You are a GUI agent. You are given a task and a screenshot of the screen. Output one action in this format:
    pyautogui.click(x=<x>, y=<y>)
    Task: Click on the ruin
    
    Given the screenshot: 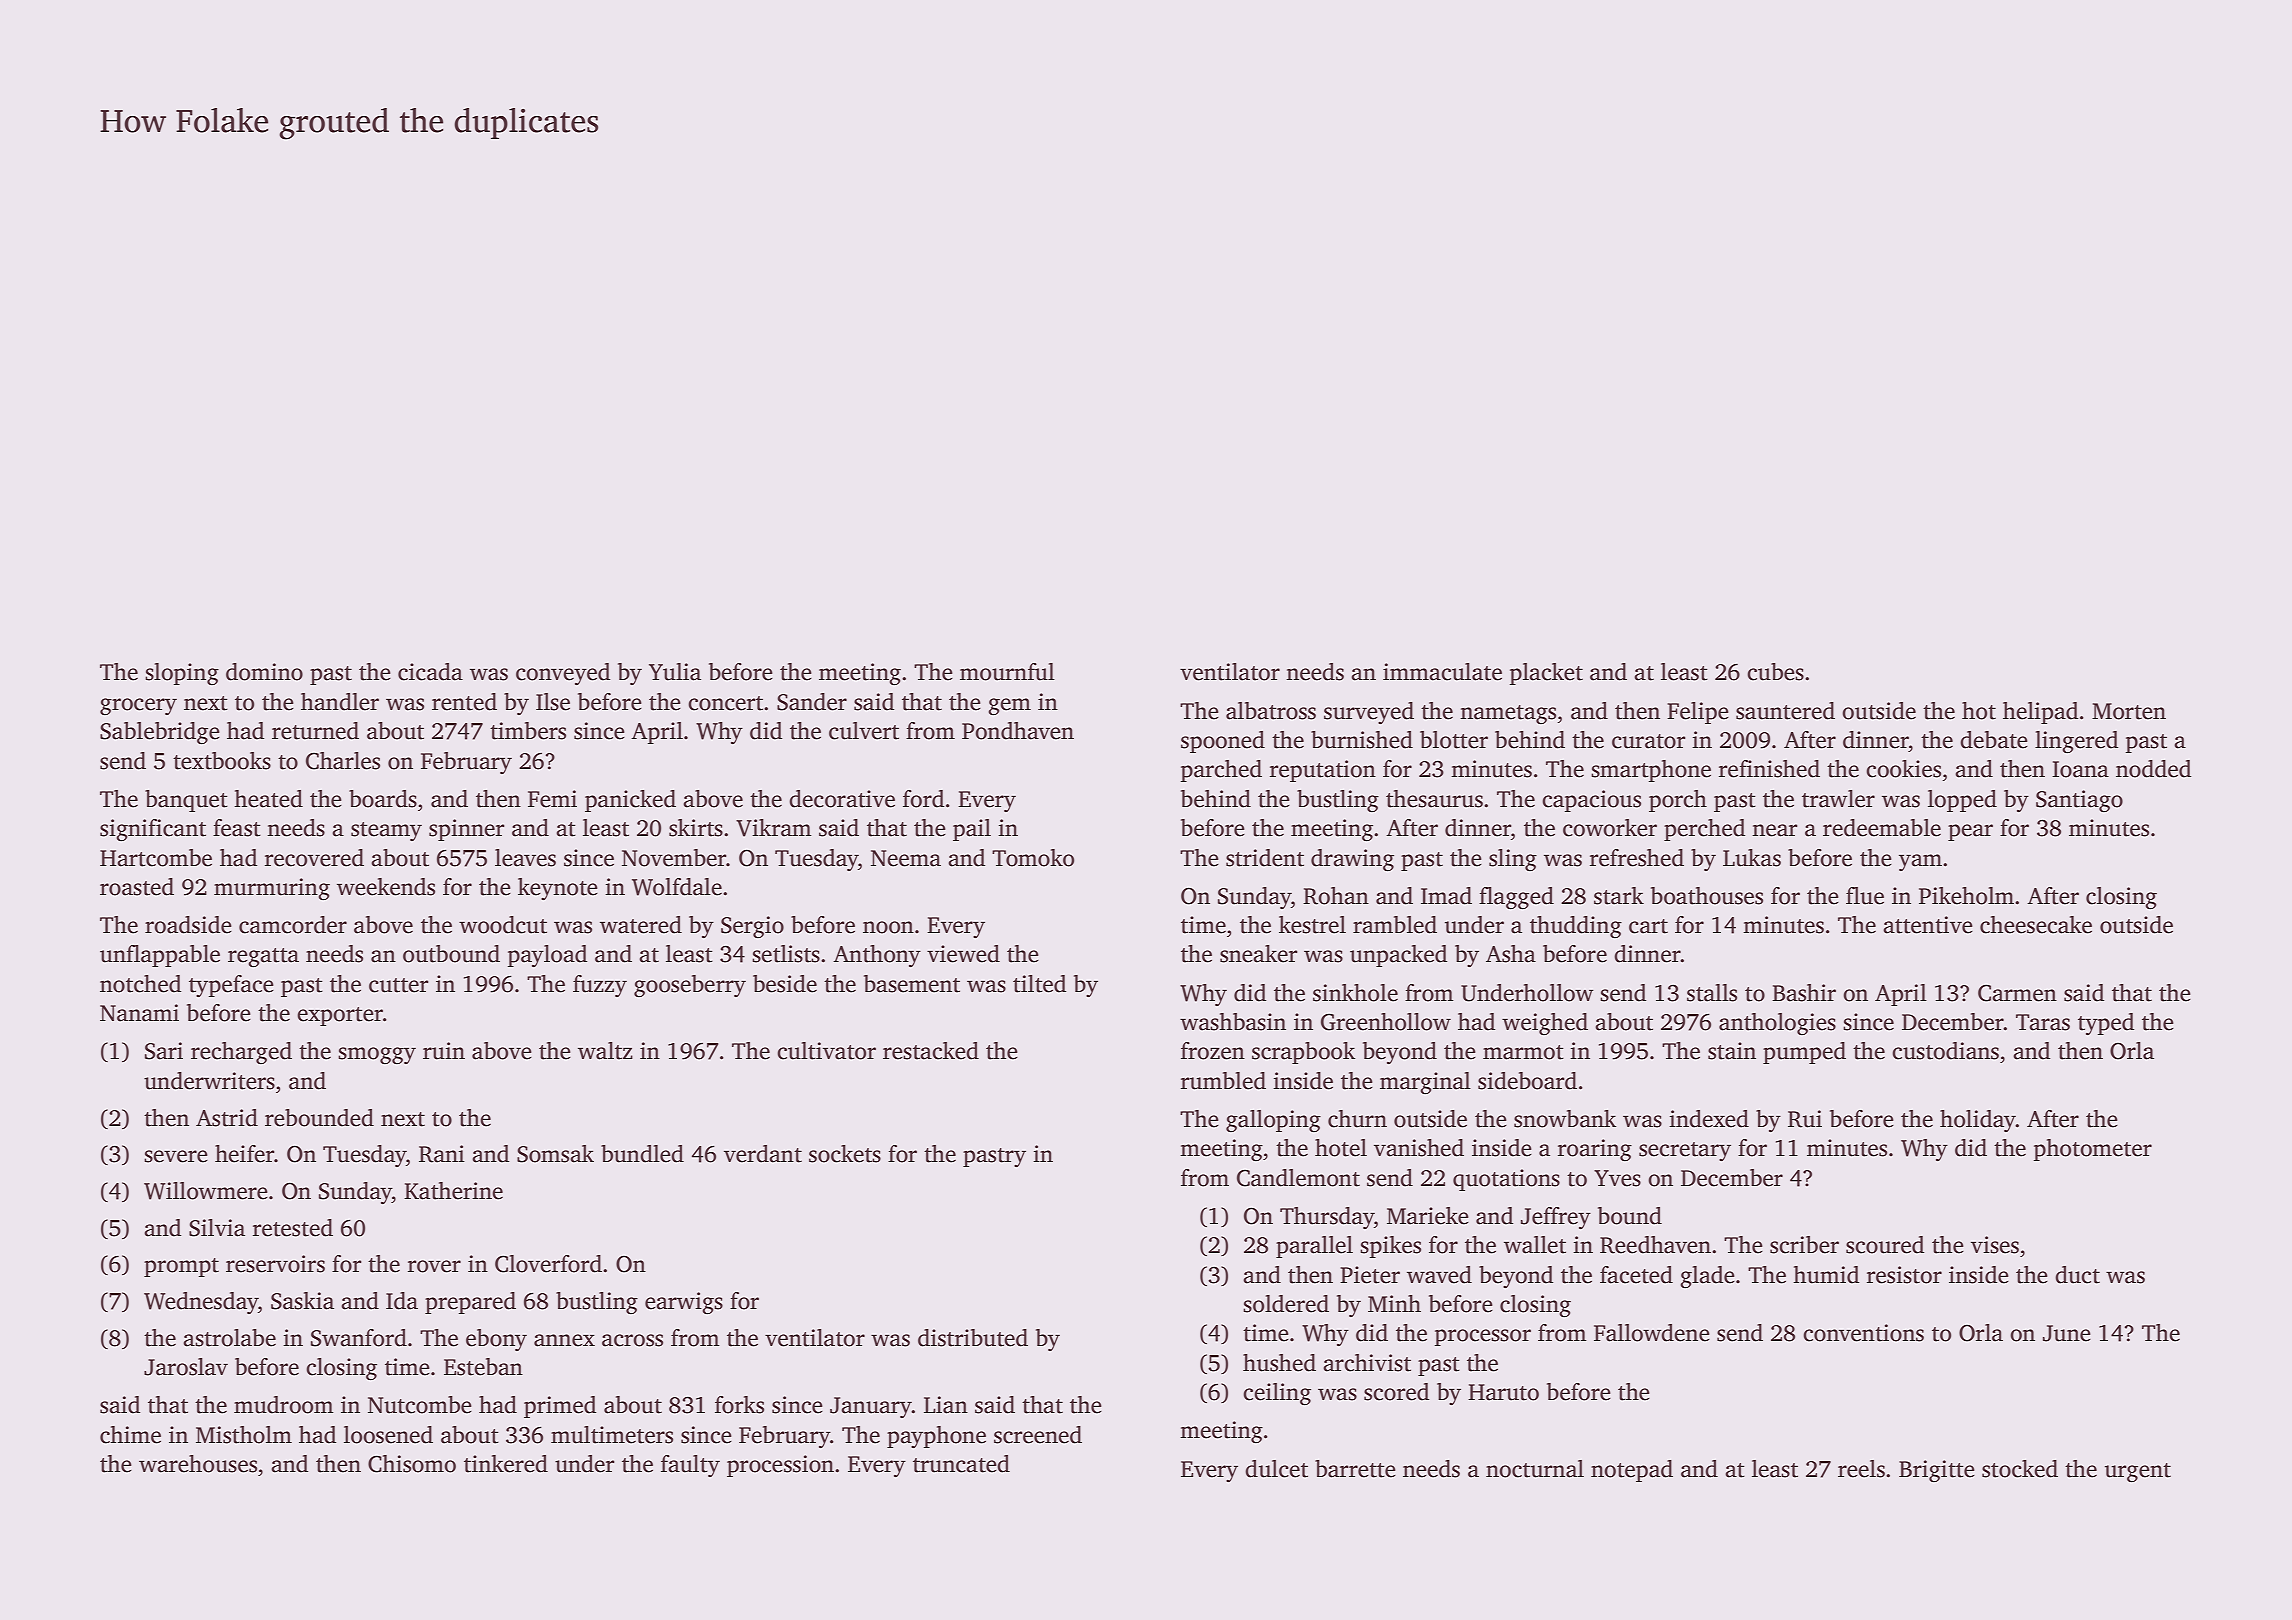 What is the action you would take?
    pyautogui.click(x=444, y=1051)
